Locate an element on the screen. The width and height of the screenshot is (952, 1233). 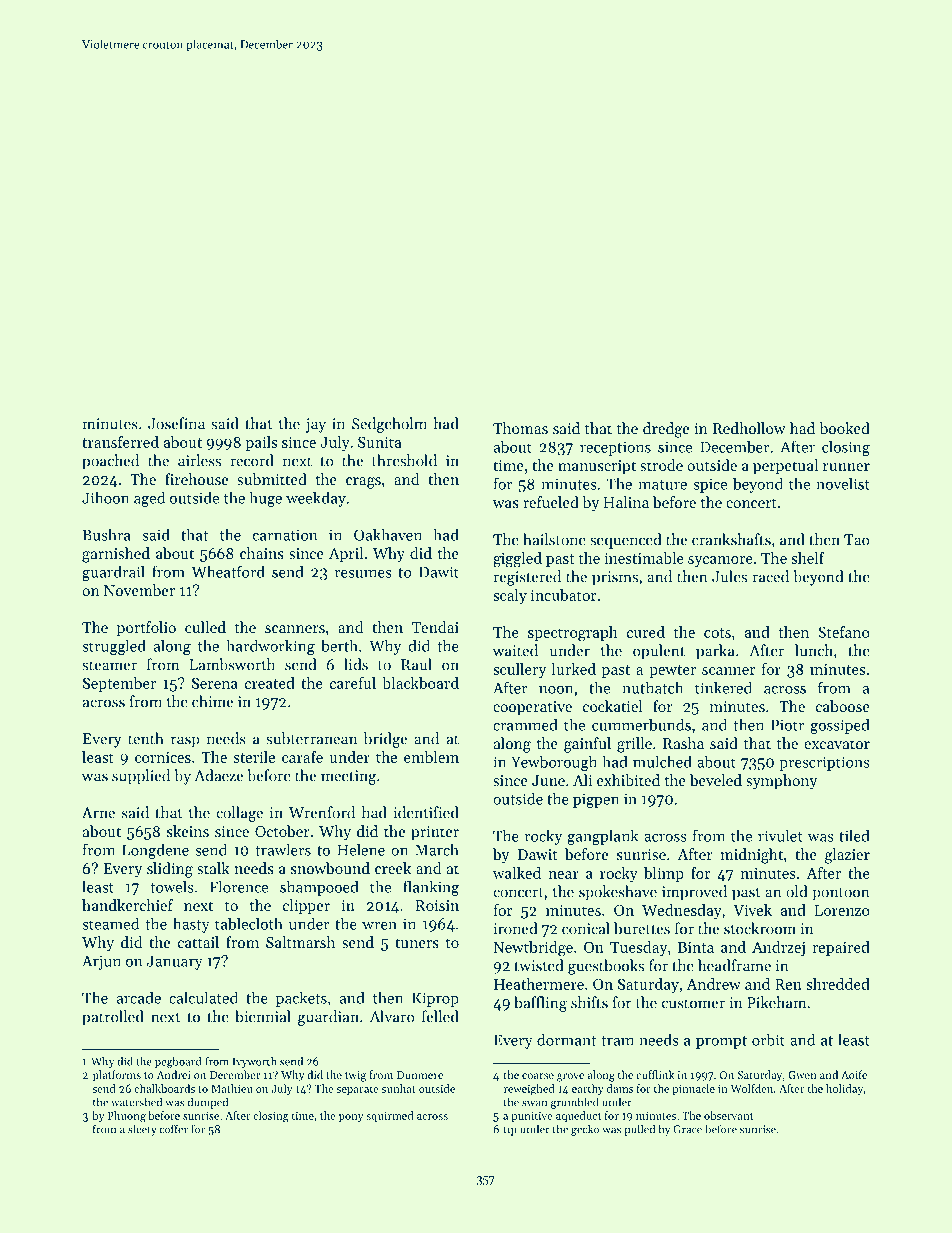
blackboard is located at coordinates (420, 683).
